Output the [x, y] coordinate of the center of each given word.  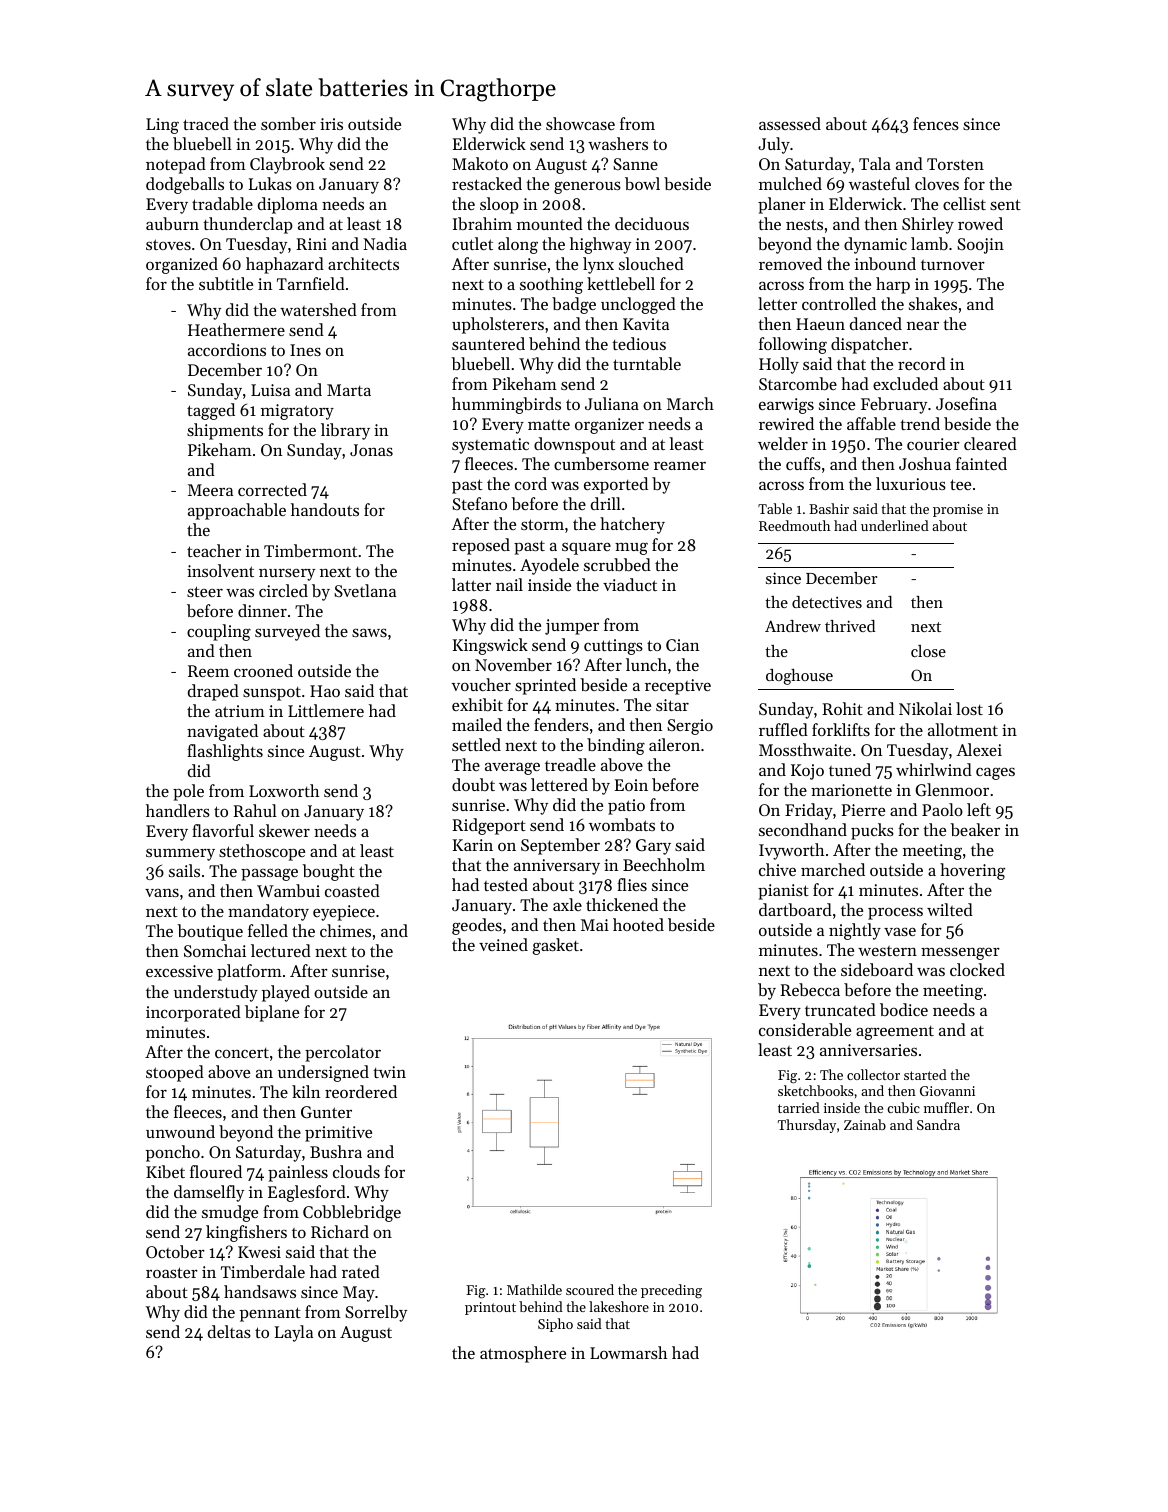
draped [213, 692]
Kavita [646, 324]
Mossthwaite [805, 749]
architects [363, 263]
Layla [294, 1333]
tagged [211, 411]
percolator [343, 1053]
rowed [980, 223]
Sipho [555, 1325]
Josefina [966, 403]
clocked [977, 969]
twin [389, 1072]
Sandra [938, 1124]
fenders [561, 724]
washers [618, 143]
